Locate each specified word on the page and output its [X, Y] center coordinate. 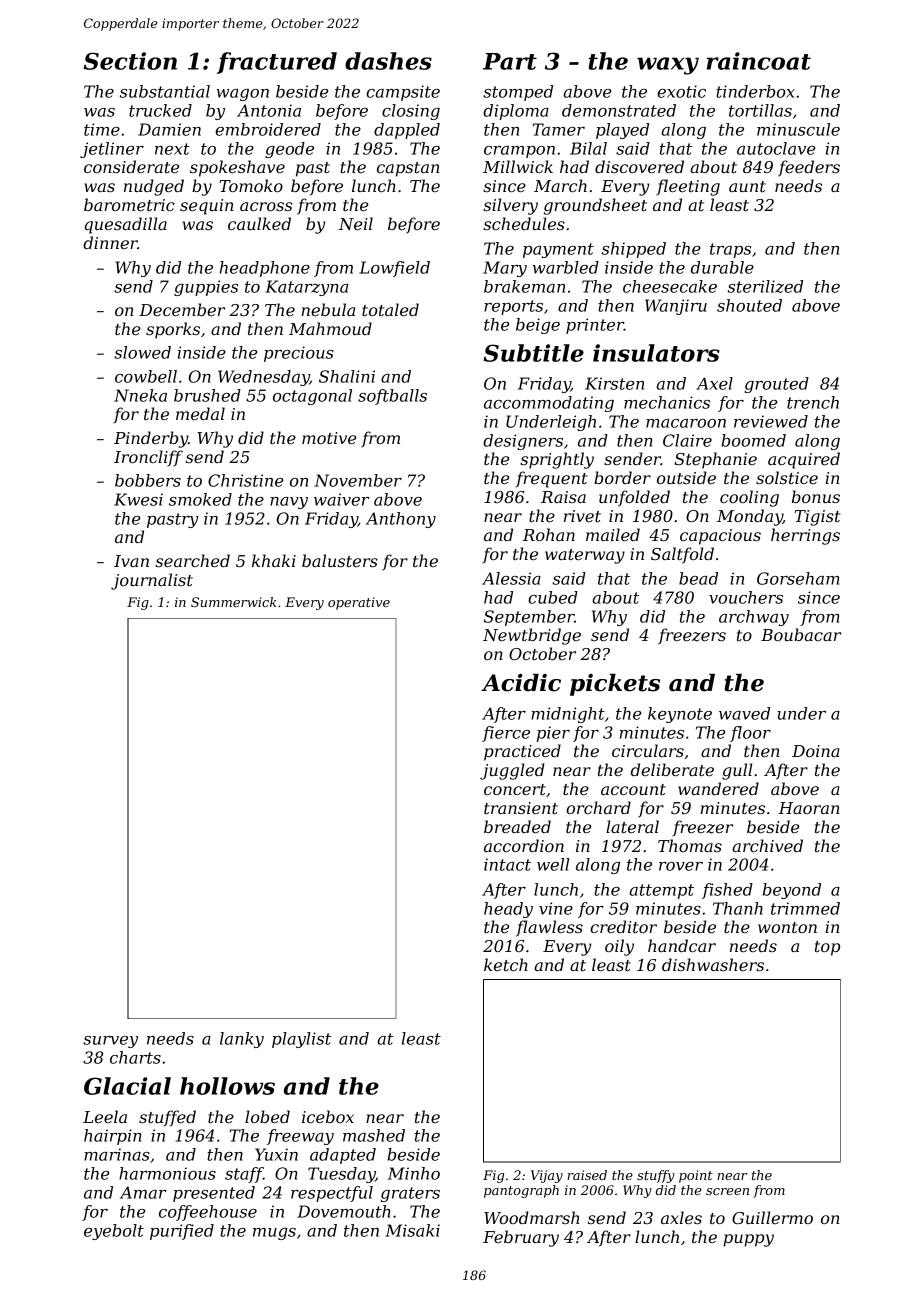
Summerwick [234, 602]
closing [411, 112]
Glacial [127, 1086]
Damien [169, 129]
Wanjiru [676, 307]
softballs [392, 397]
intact [507, 864]
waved [744, 713]
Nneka [140, 395]
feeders [809, 168]
